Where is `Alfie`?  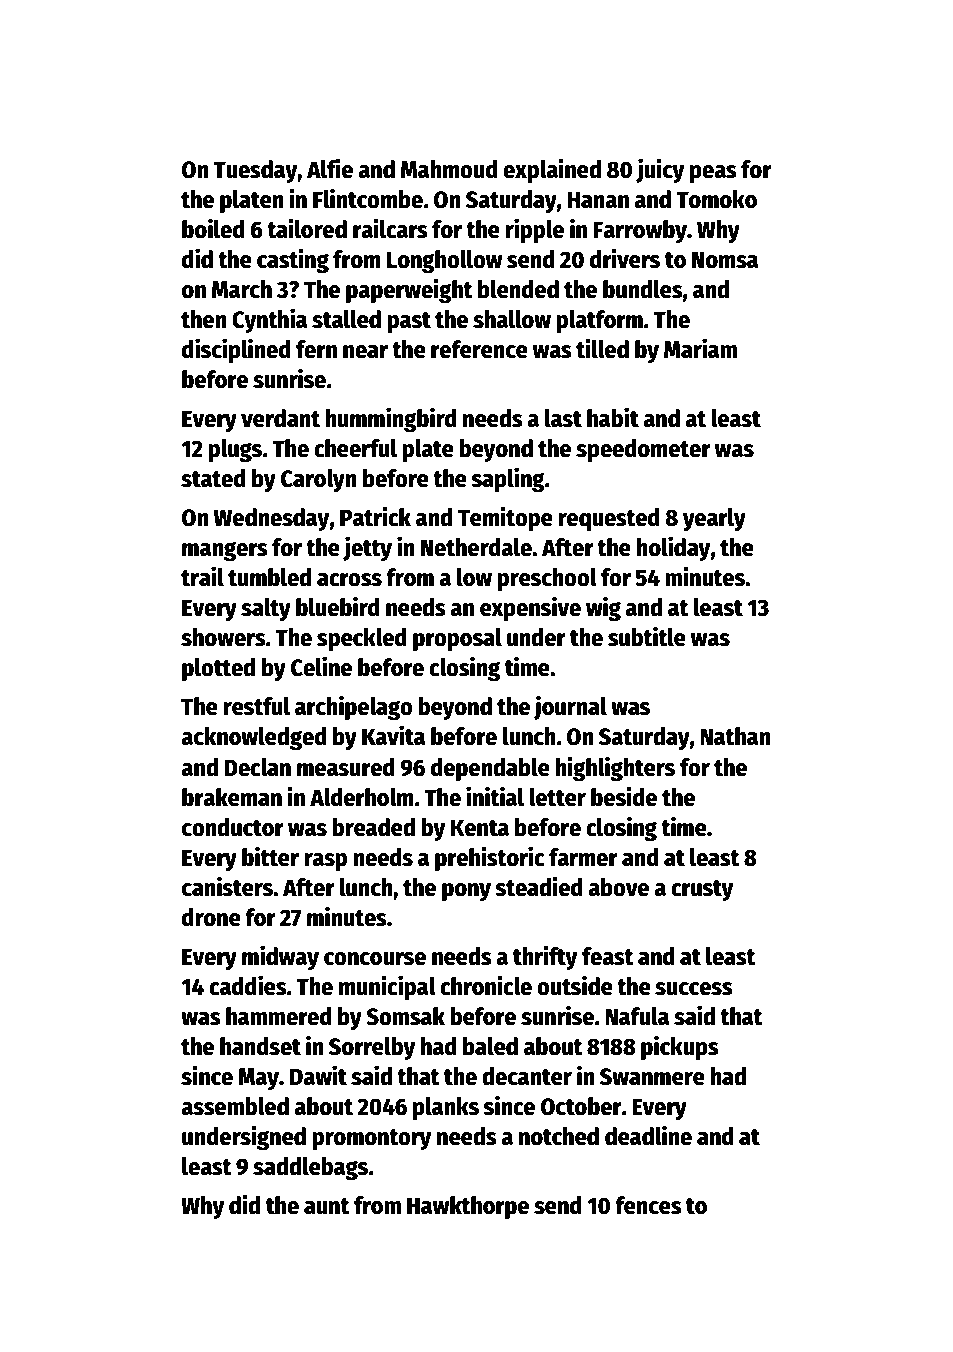 Alfie is located at coordinates (330, 168).
